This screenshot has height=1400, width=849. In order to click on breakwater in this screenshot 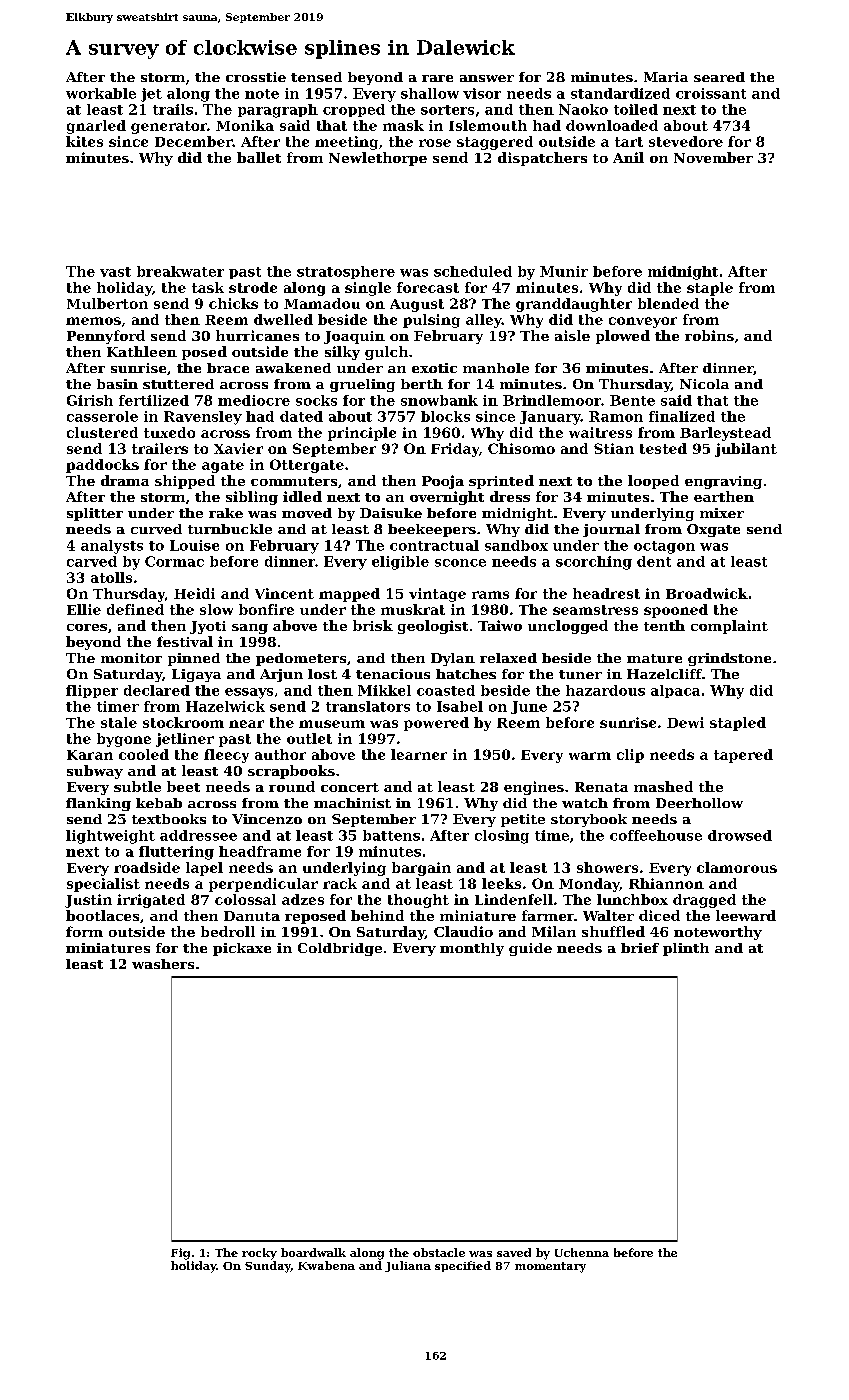, I will do `click(180, 271)`.
